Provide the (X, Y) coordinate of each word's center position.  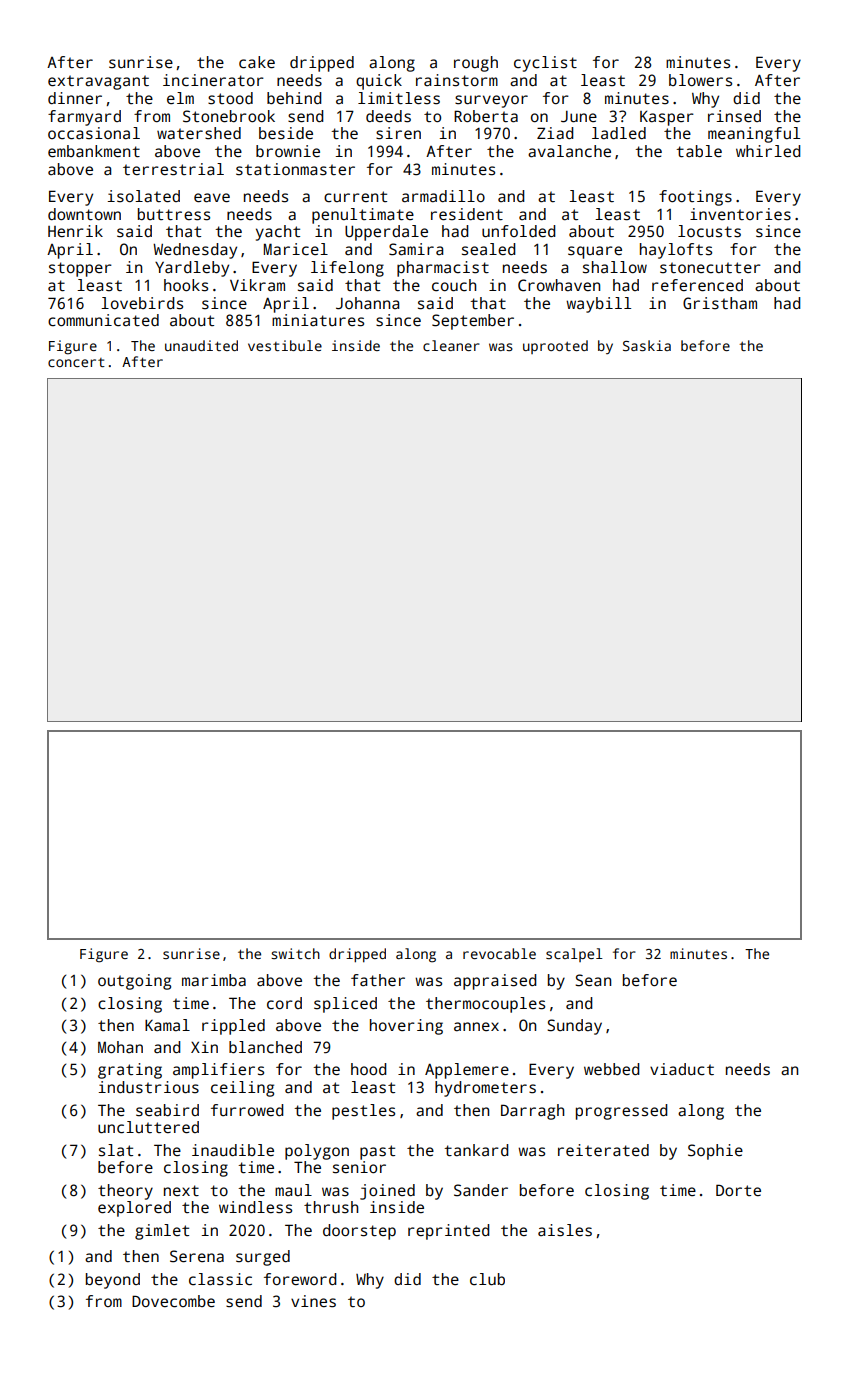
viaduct (682, 1069)
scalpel (574, 955)
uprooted (555, 347)
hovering (406, 1027)
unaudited (201, 345)
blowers (700, 80)
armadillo (443, 196)
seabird (167, 1110)
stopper (80, 269)
